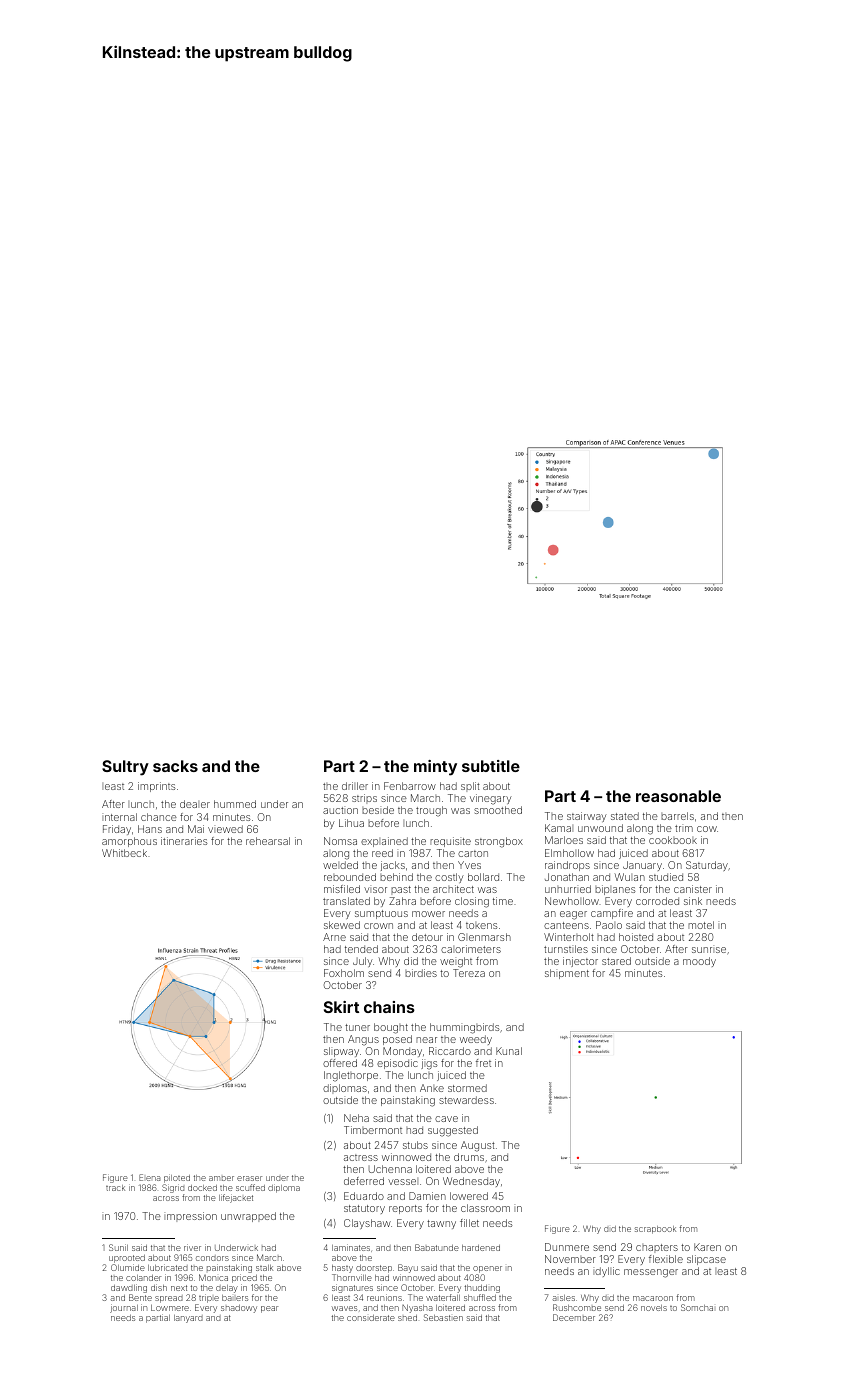  I want to click on Foxholm, so click(344, 973).
